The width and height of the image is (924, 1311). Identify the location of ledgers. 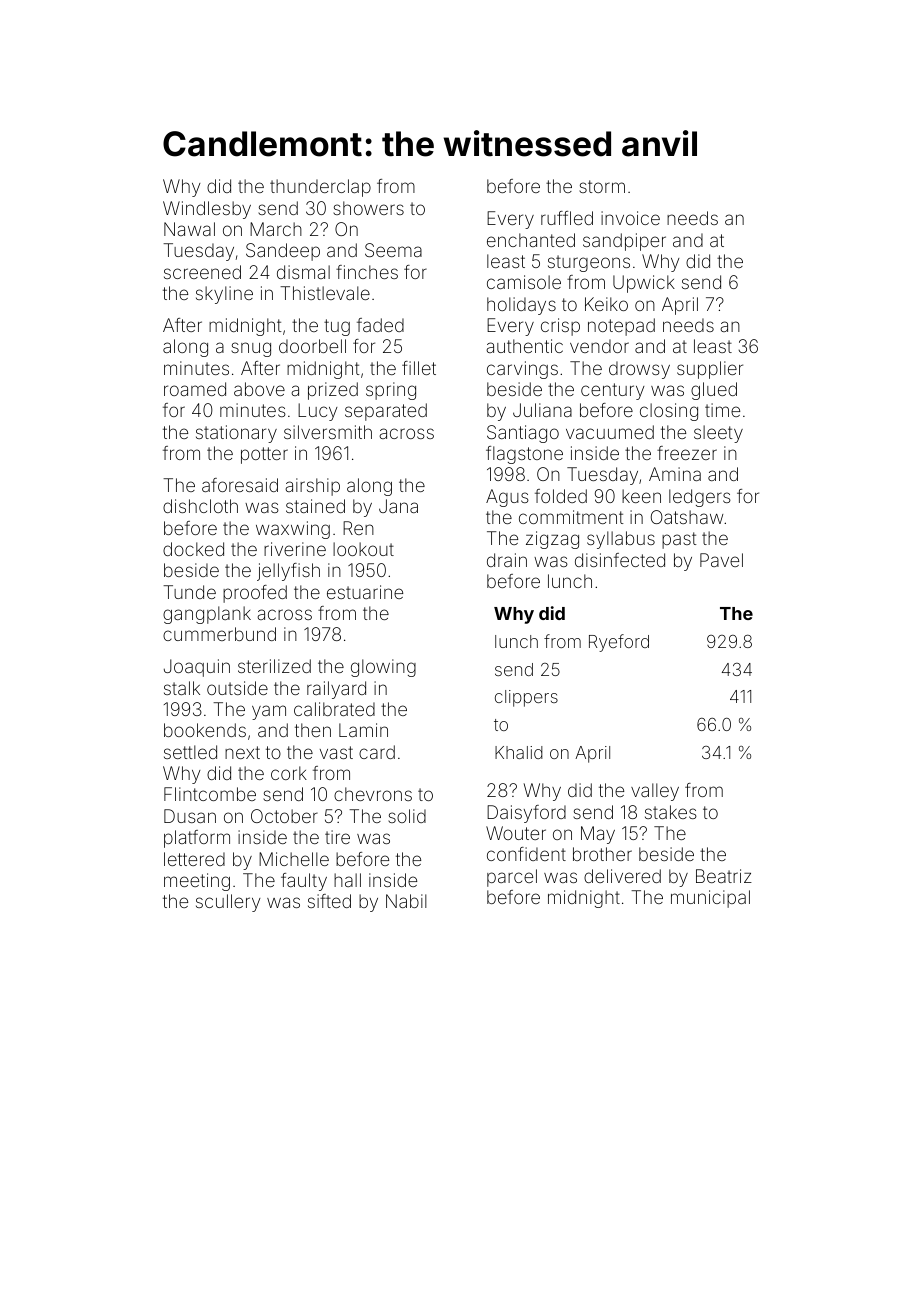
(700, 498).
